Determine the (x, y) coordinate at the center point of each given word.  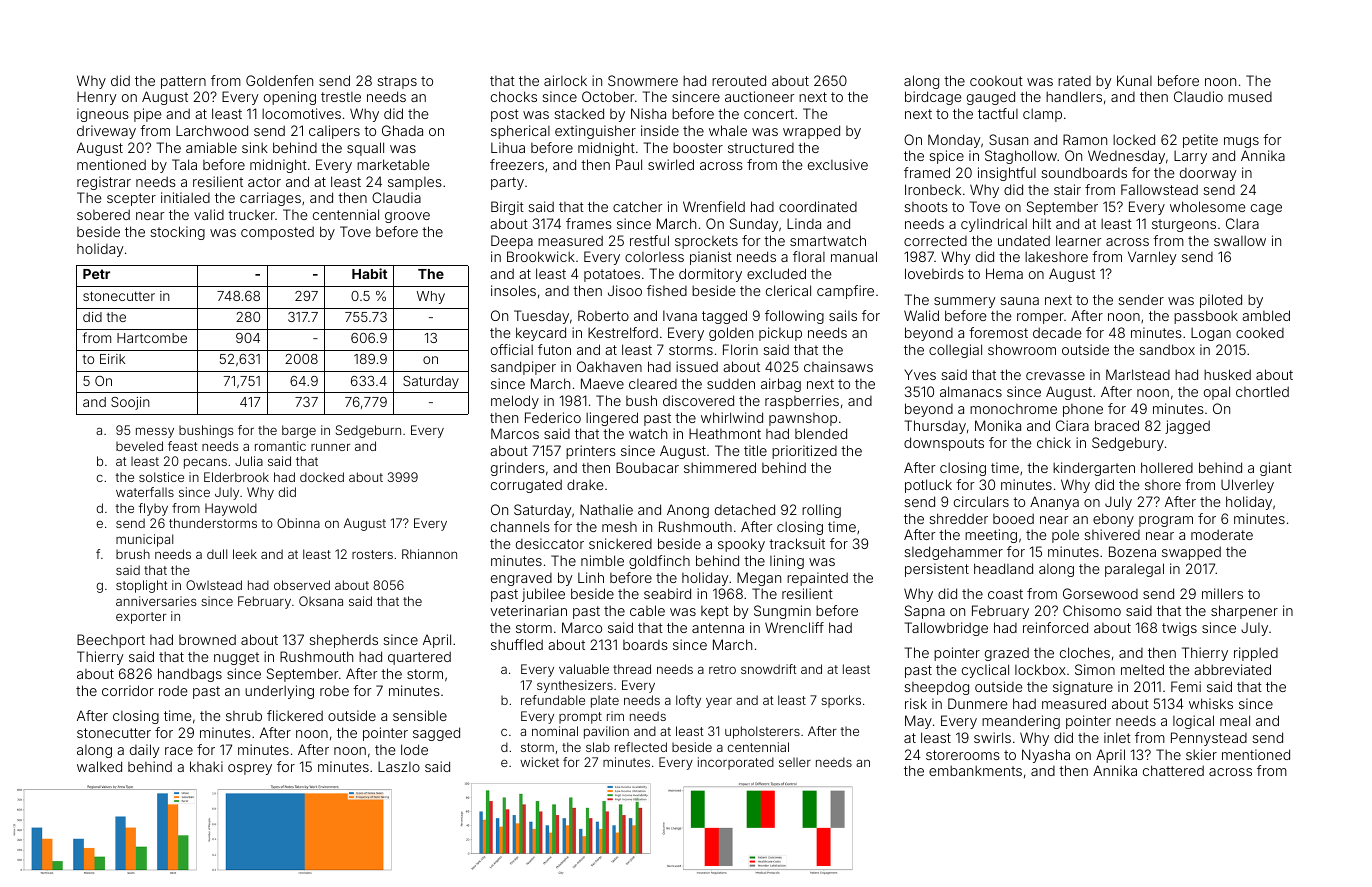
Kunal (1134, 80)
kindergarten (1094, 469)
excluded (776, 273)
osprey (250, 769)
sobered (103, 214)
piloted (1221, 301)
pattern (183, 82)
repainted (817, 579)
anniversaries (156, 601)
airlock (565, 80)
